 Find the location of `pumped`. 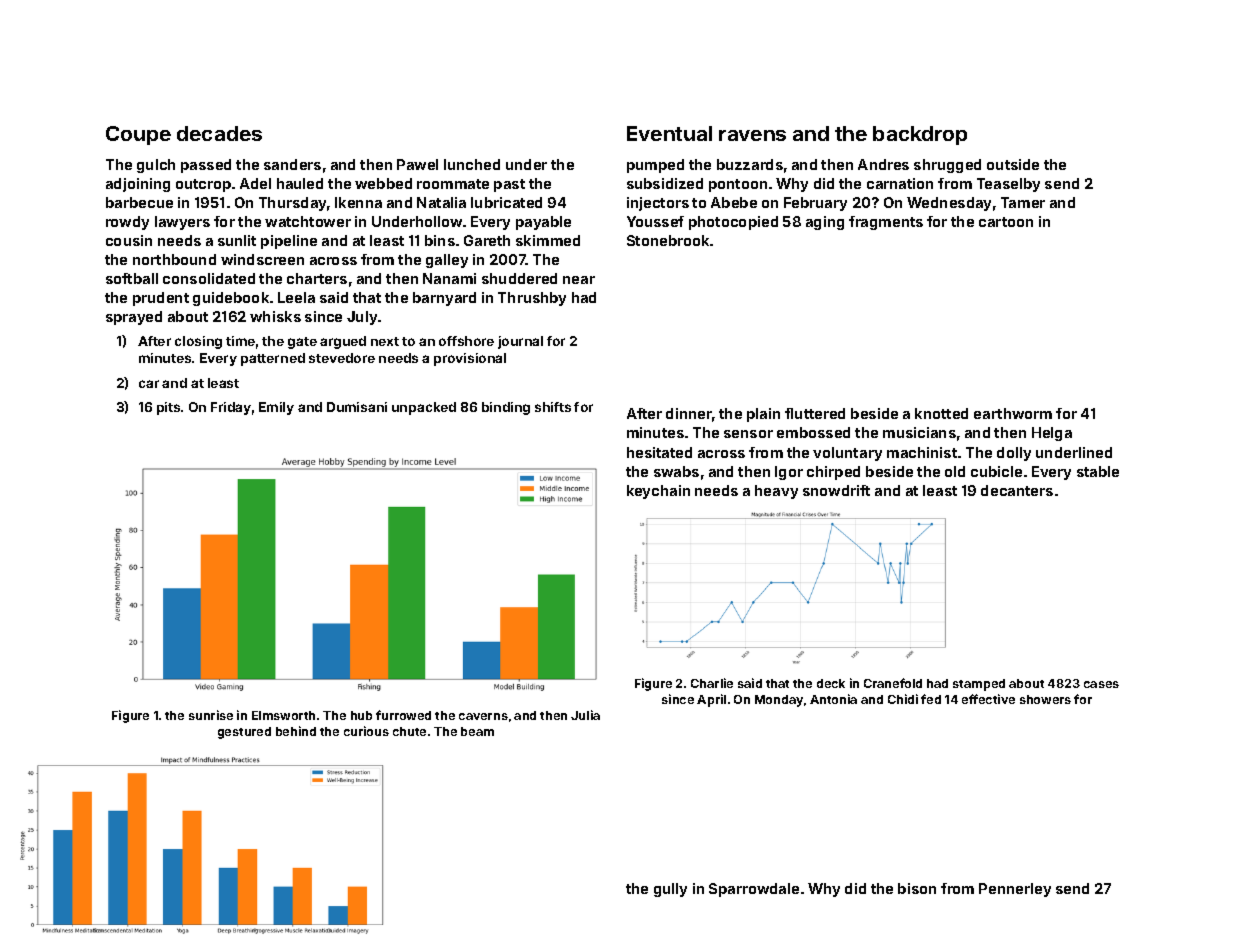

pumped is located at coordinates (655, 166).
